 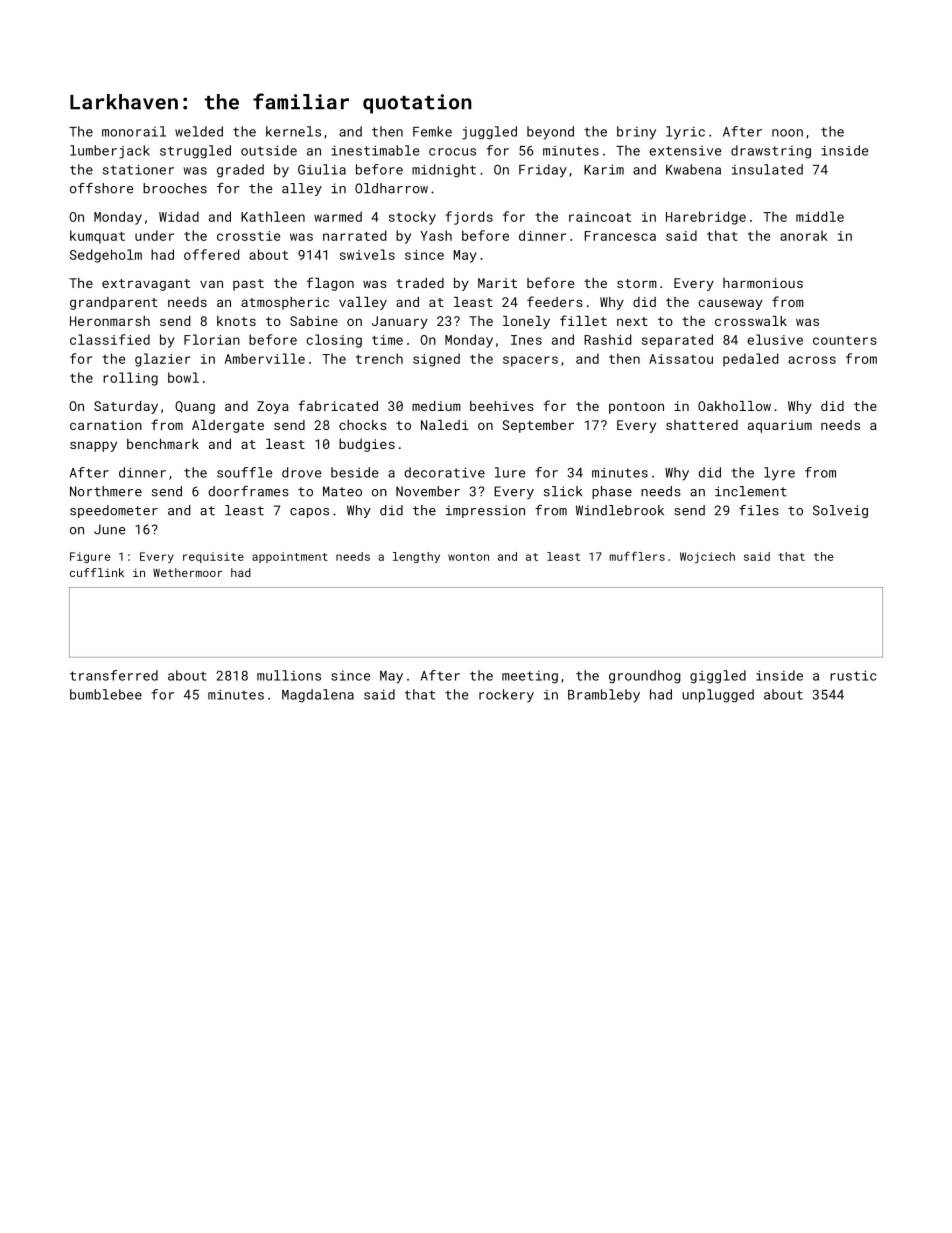 I want to click on fabricated, so click(x=338, y=405).
